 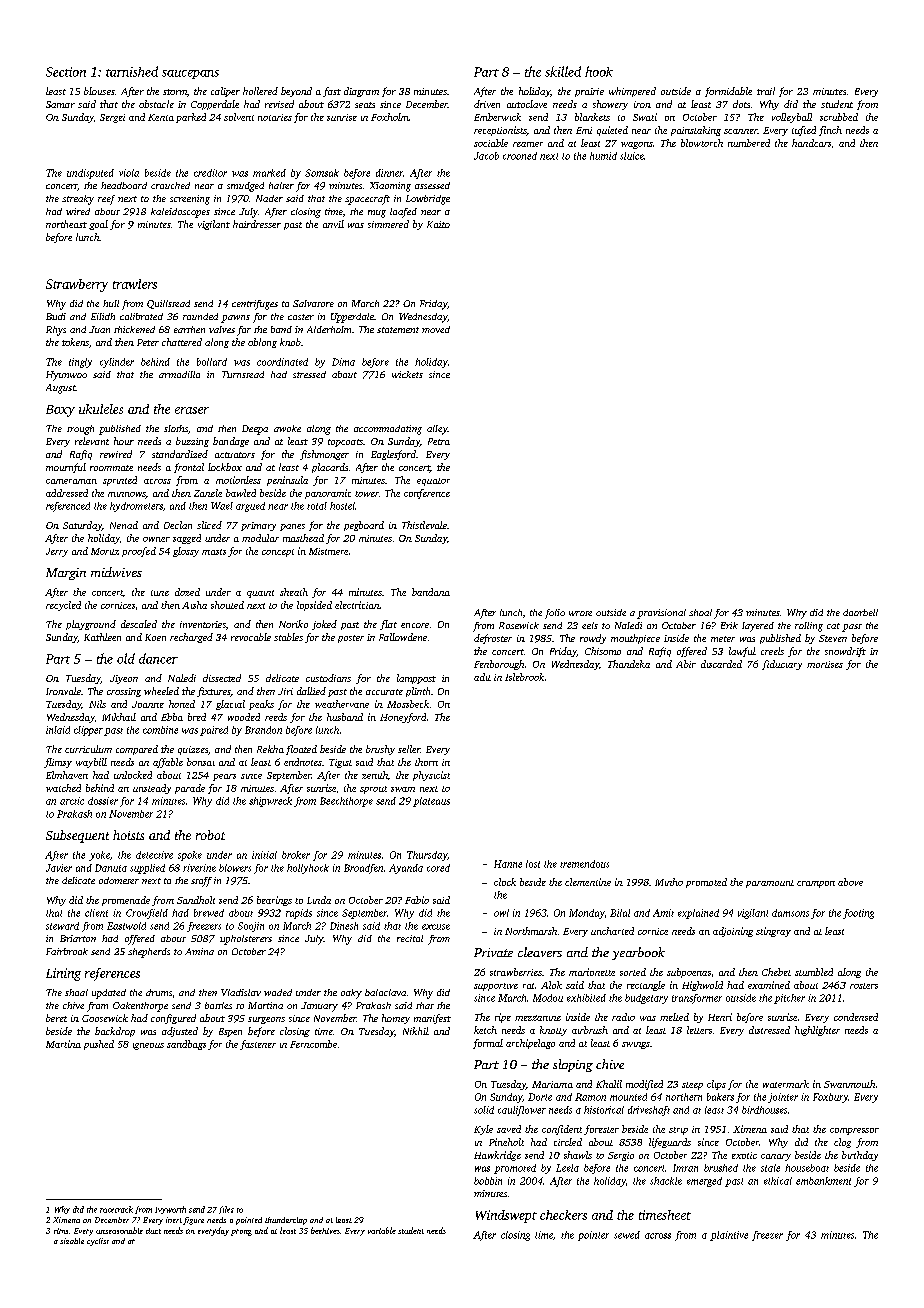 What do you see at coordinates (148, 704) in the screenshot?
I see `Joanne` at bounding box center [148, 704].
